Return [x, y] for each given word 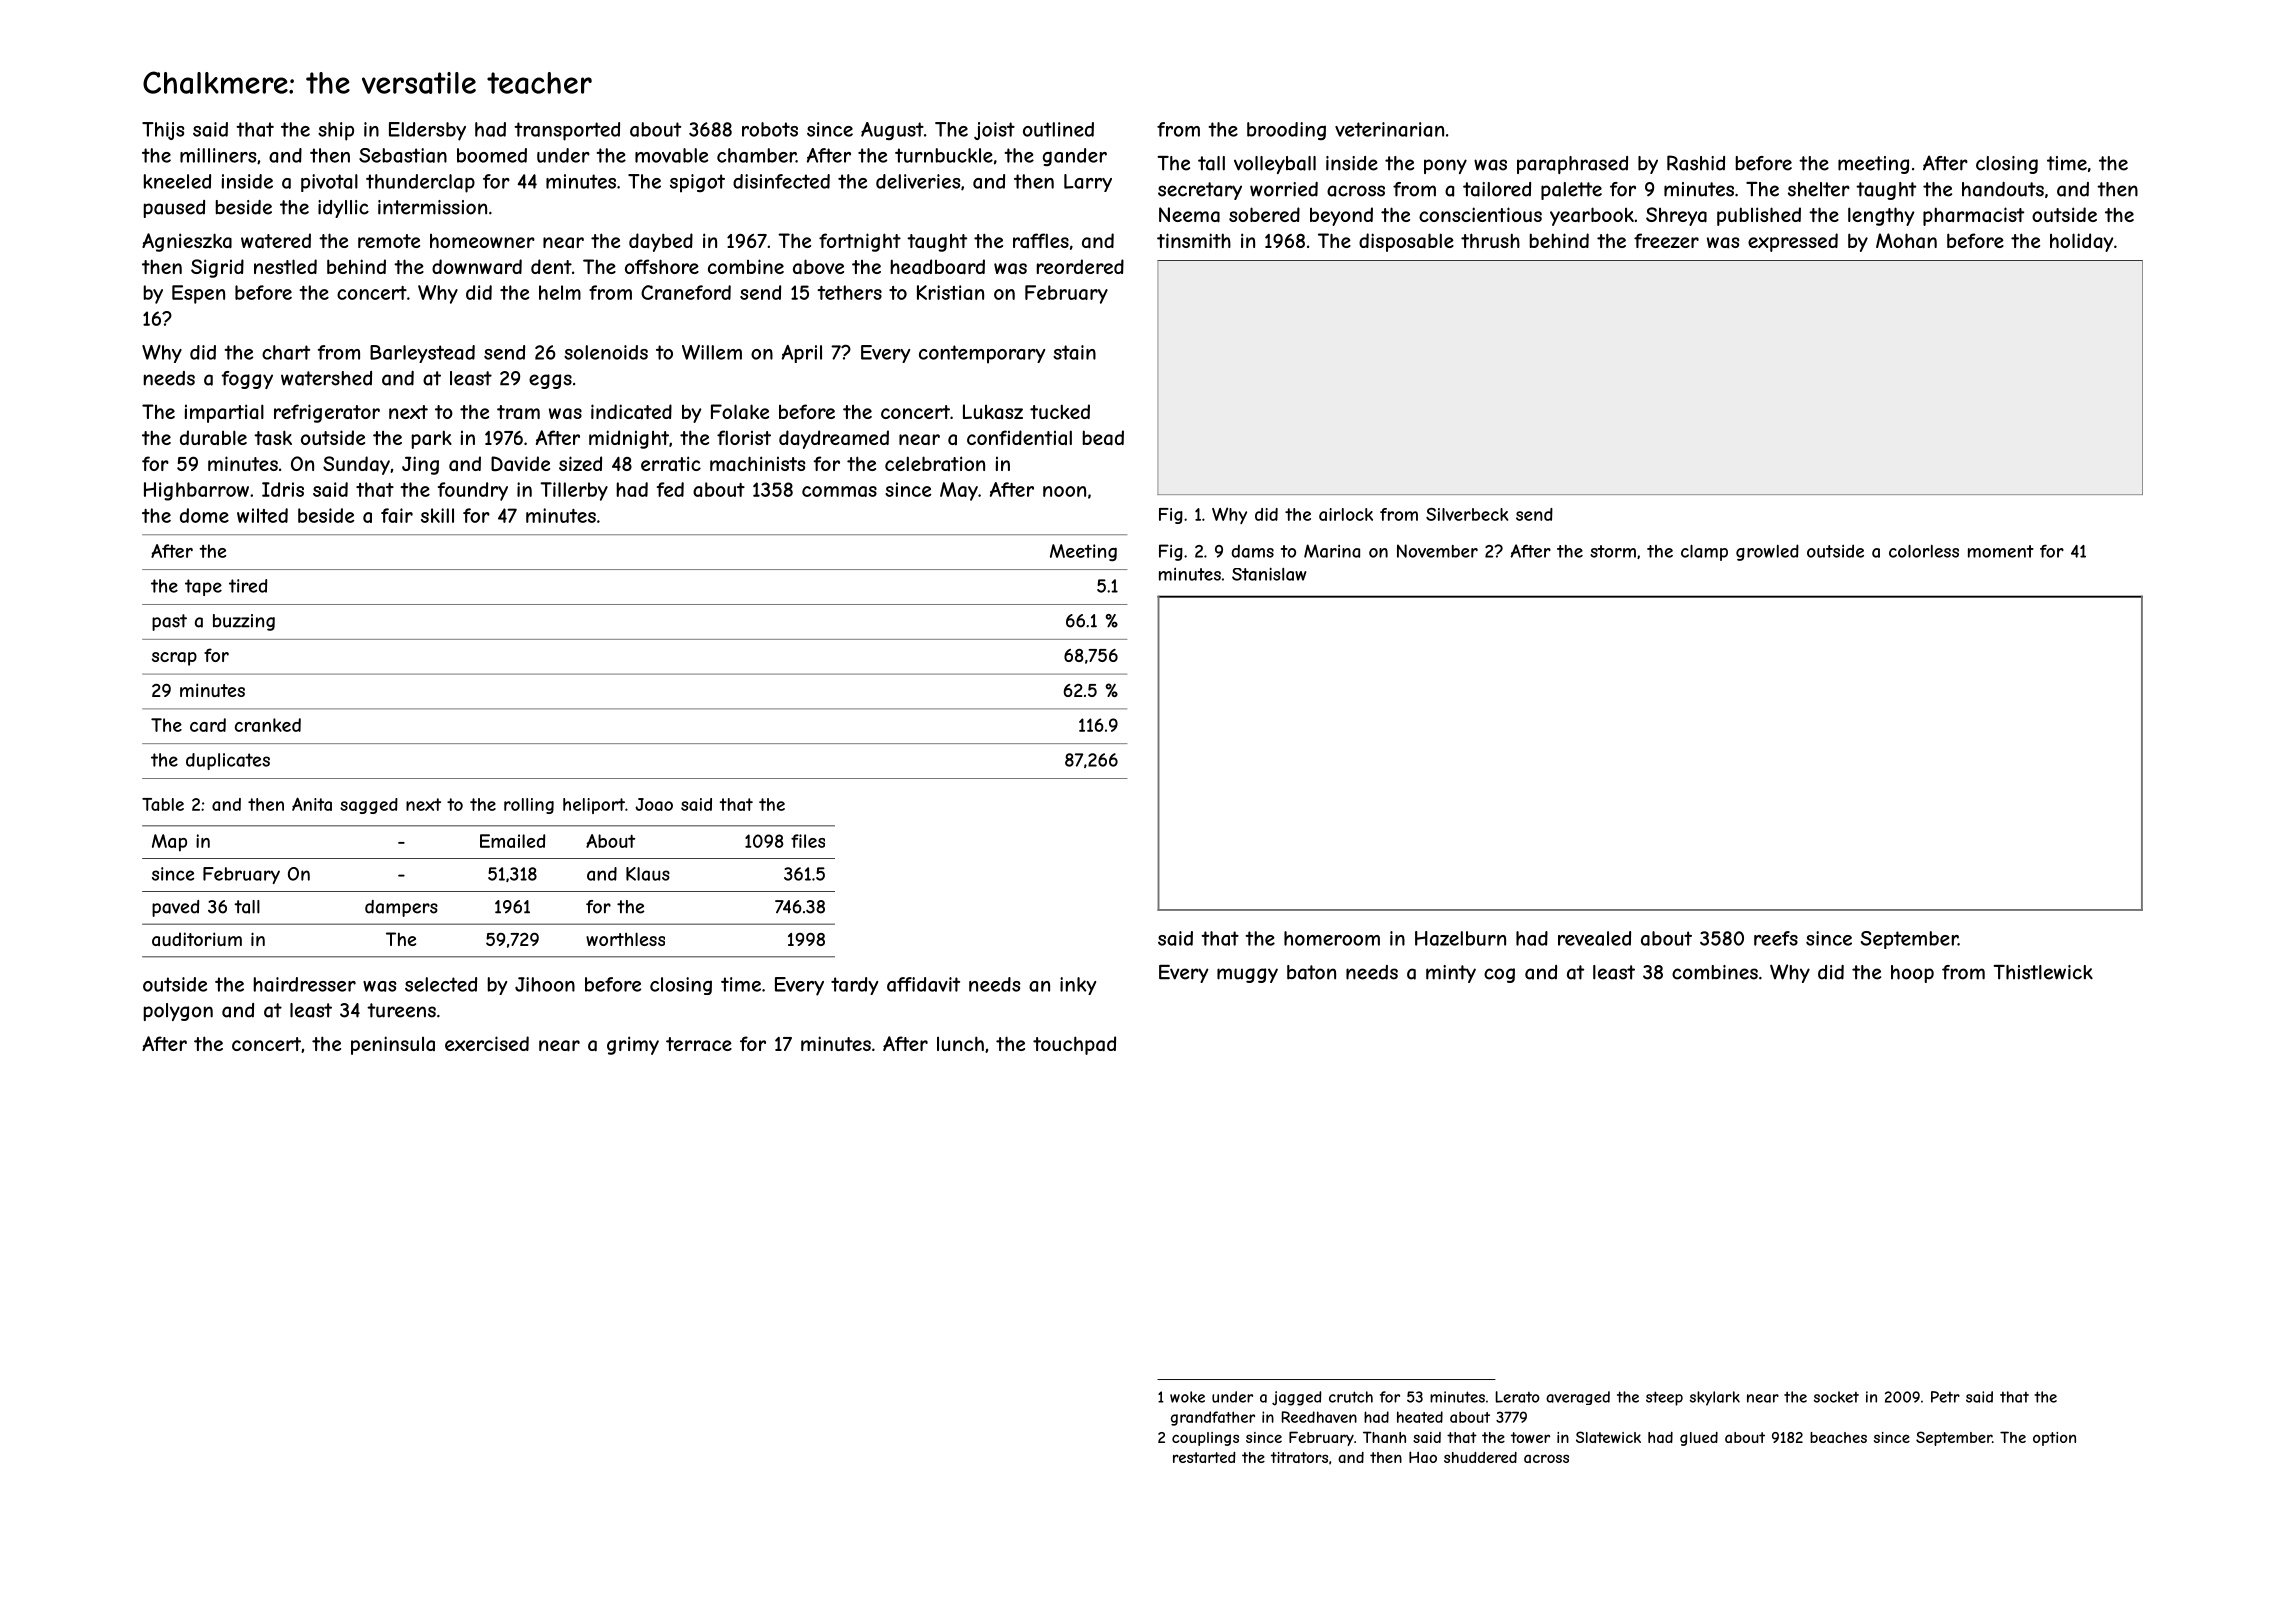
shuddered [1480, 1457]
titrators [1299, 1457]
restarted [1204, 1457]
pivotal [329, 183]
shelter [1819, 189]
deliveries [918, 181]
